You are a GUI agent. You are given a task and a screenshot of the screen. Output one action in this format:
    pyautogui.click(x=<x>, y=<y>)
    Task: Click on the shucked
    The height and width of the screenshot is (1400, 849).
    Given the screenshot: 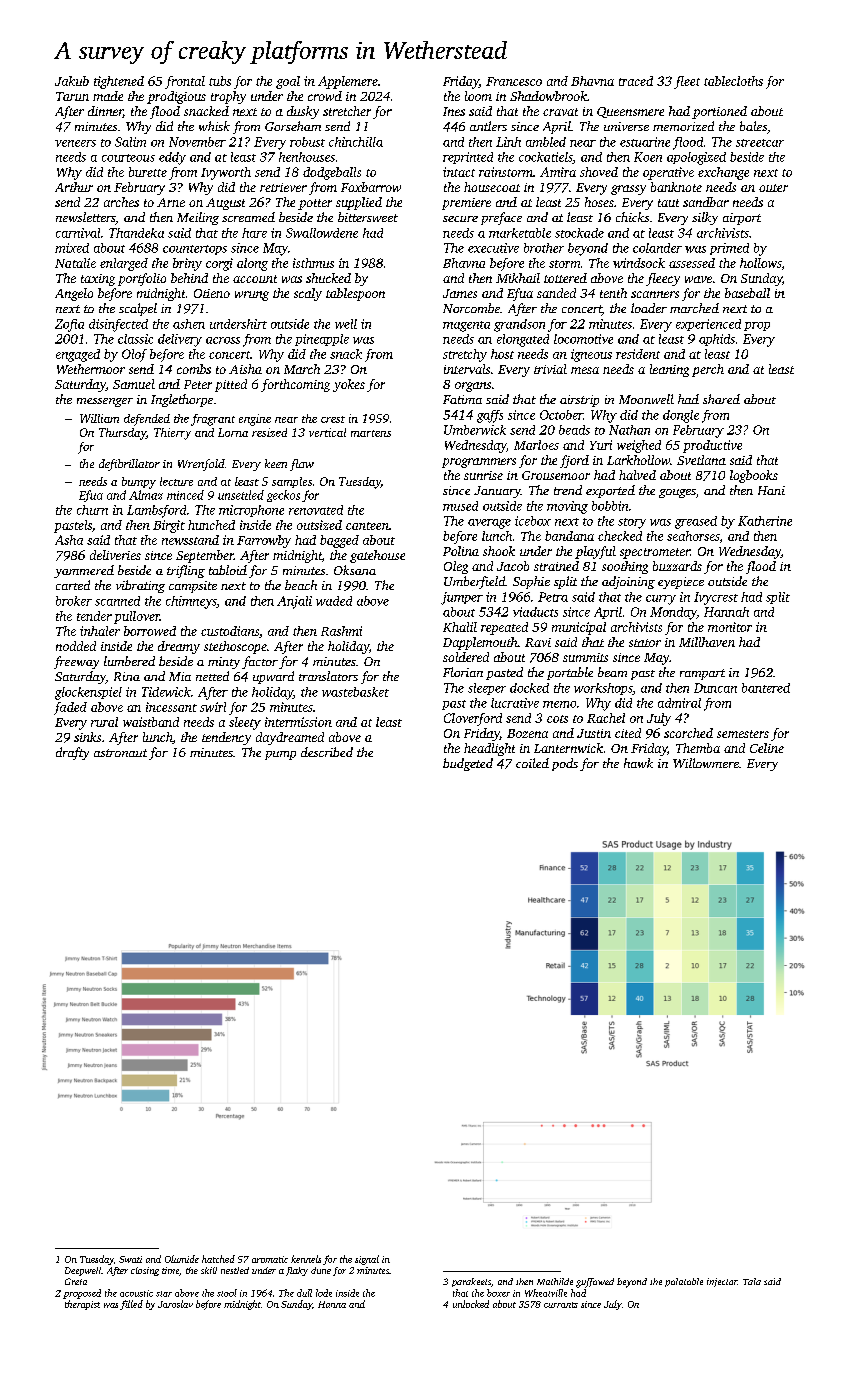 What is the action you would take?
    pyautogui.click(x=328, y=278)
